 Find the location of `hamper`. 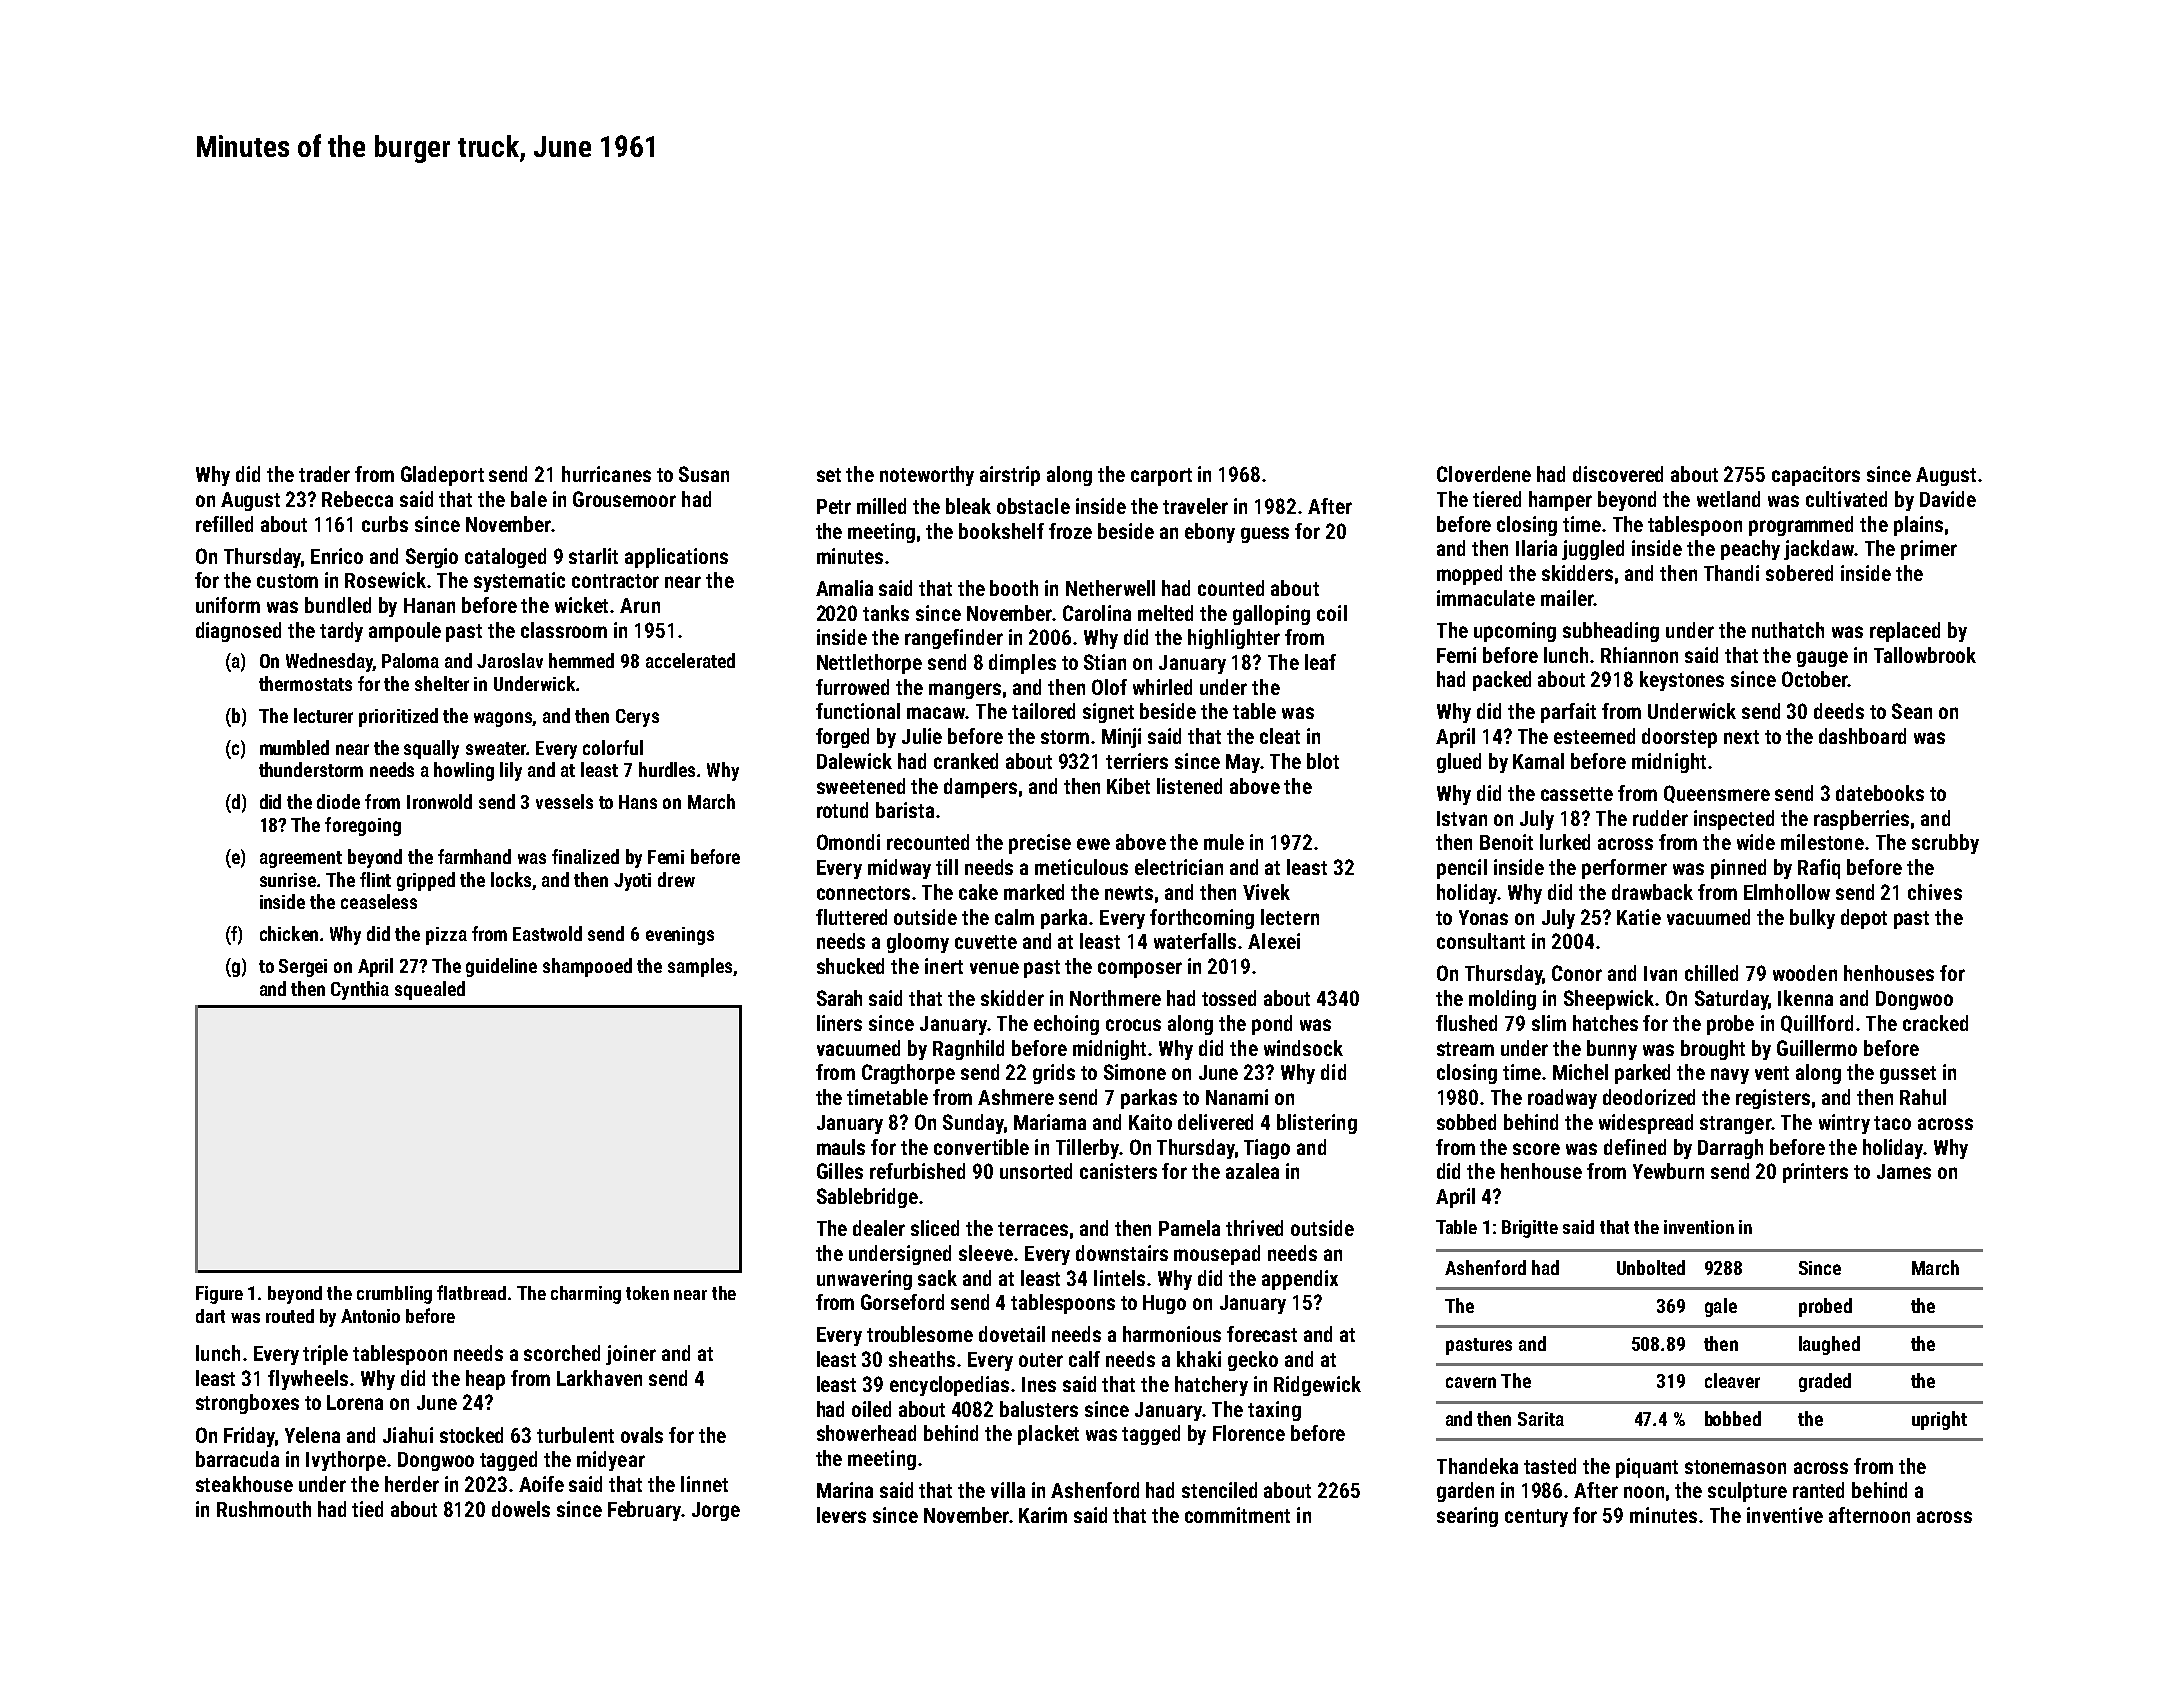

hamper is located at coordinates (1560, 501).
